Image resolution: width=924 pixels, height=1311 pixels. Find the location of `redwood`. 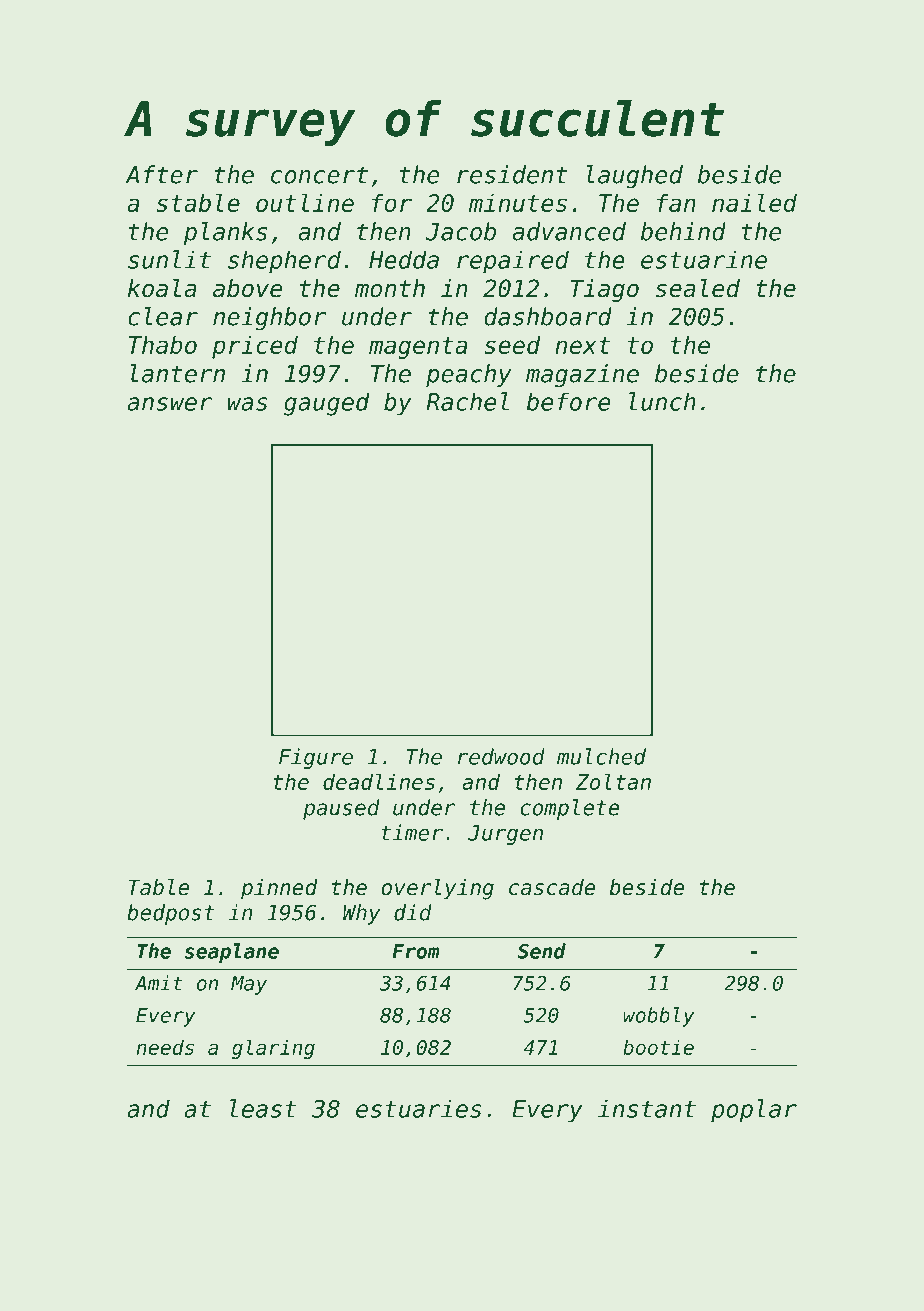

redwood is located at coordinates (501, 756).
